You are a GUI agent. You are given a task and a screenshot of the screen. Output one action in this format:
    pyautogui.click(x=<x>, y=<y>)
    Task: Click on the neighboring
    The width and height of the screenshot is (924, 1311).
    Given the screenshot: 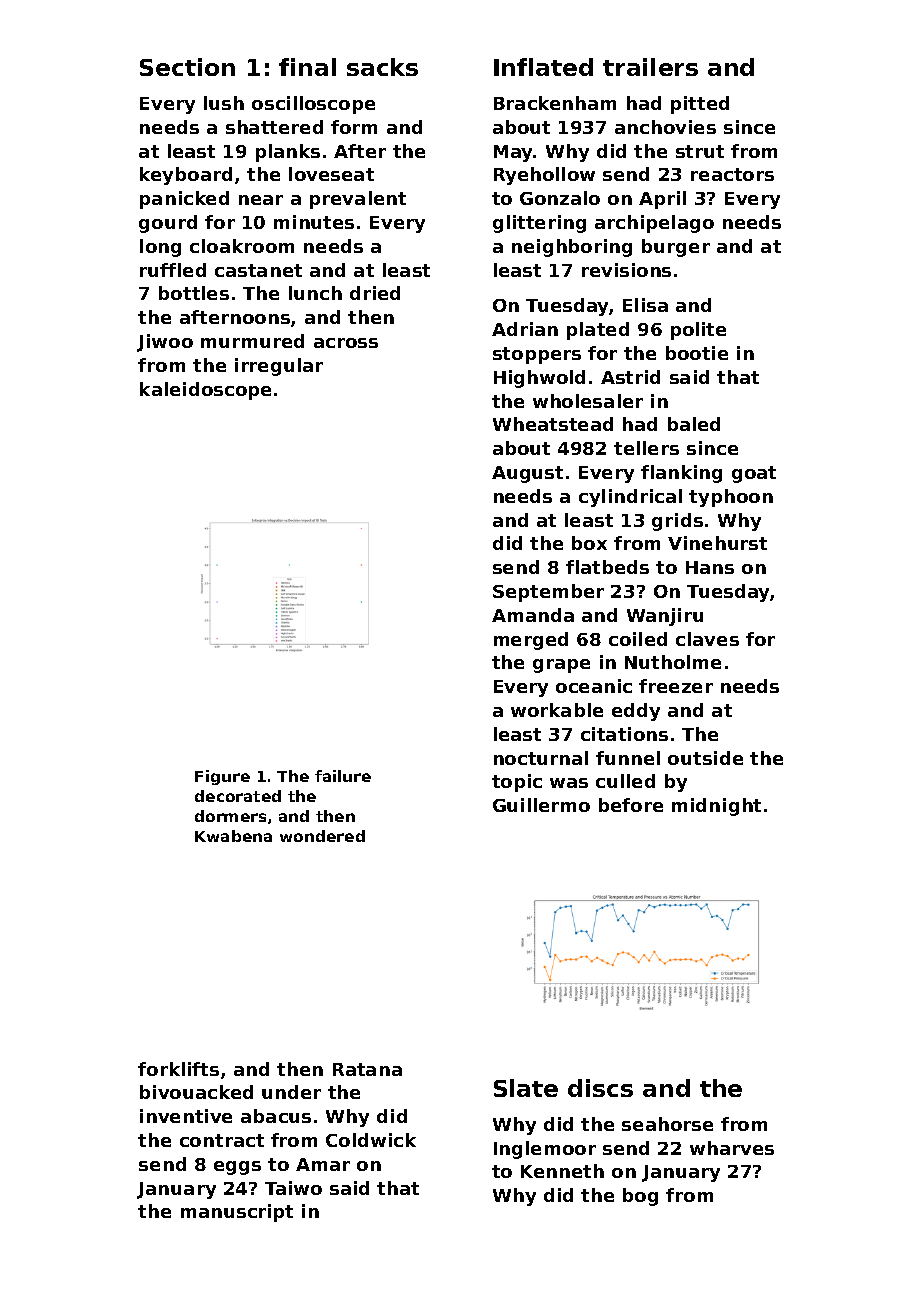 What is the action you would take?
    pyautogui.click(x=572, y=248)
